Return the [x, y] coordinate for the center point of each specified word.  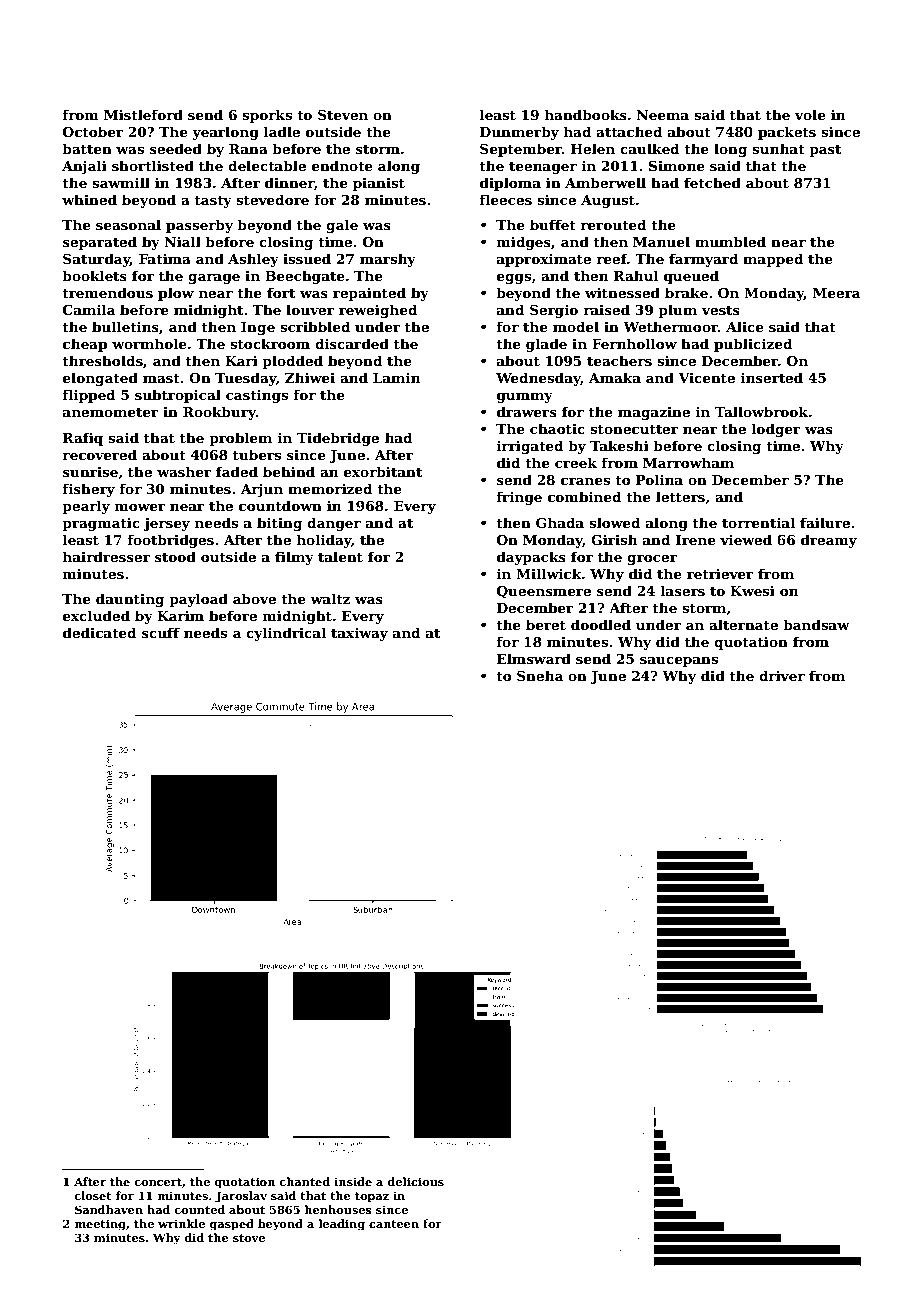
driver [782, 675]
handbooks [586, 114]
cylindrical [286, 634]
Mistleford [143, 114]
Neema [663, 115]
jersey [167, 524]
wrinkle [181, 1223]
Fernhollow [634, 343]
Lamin [397, 378]
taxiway [359, 634]
